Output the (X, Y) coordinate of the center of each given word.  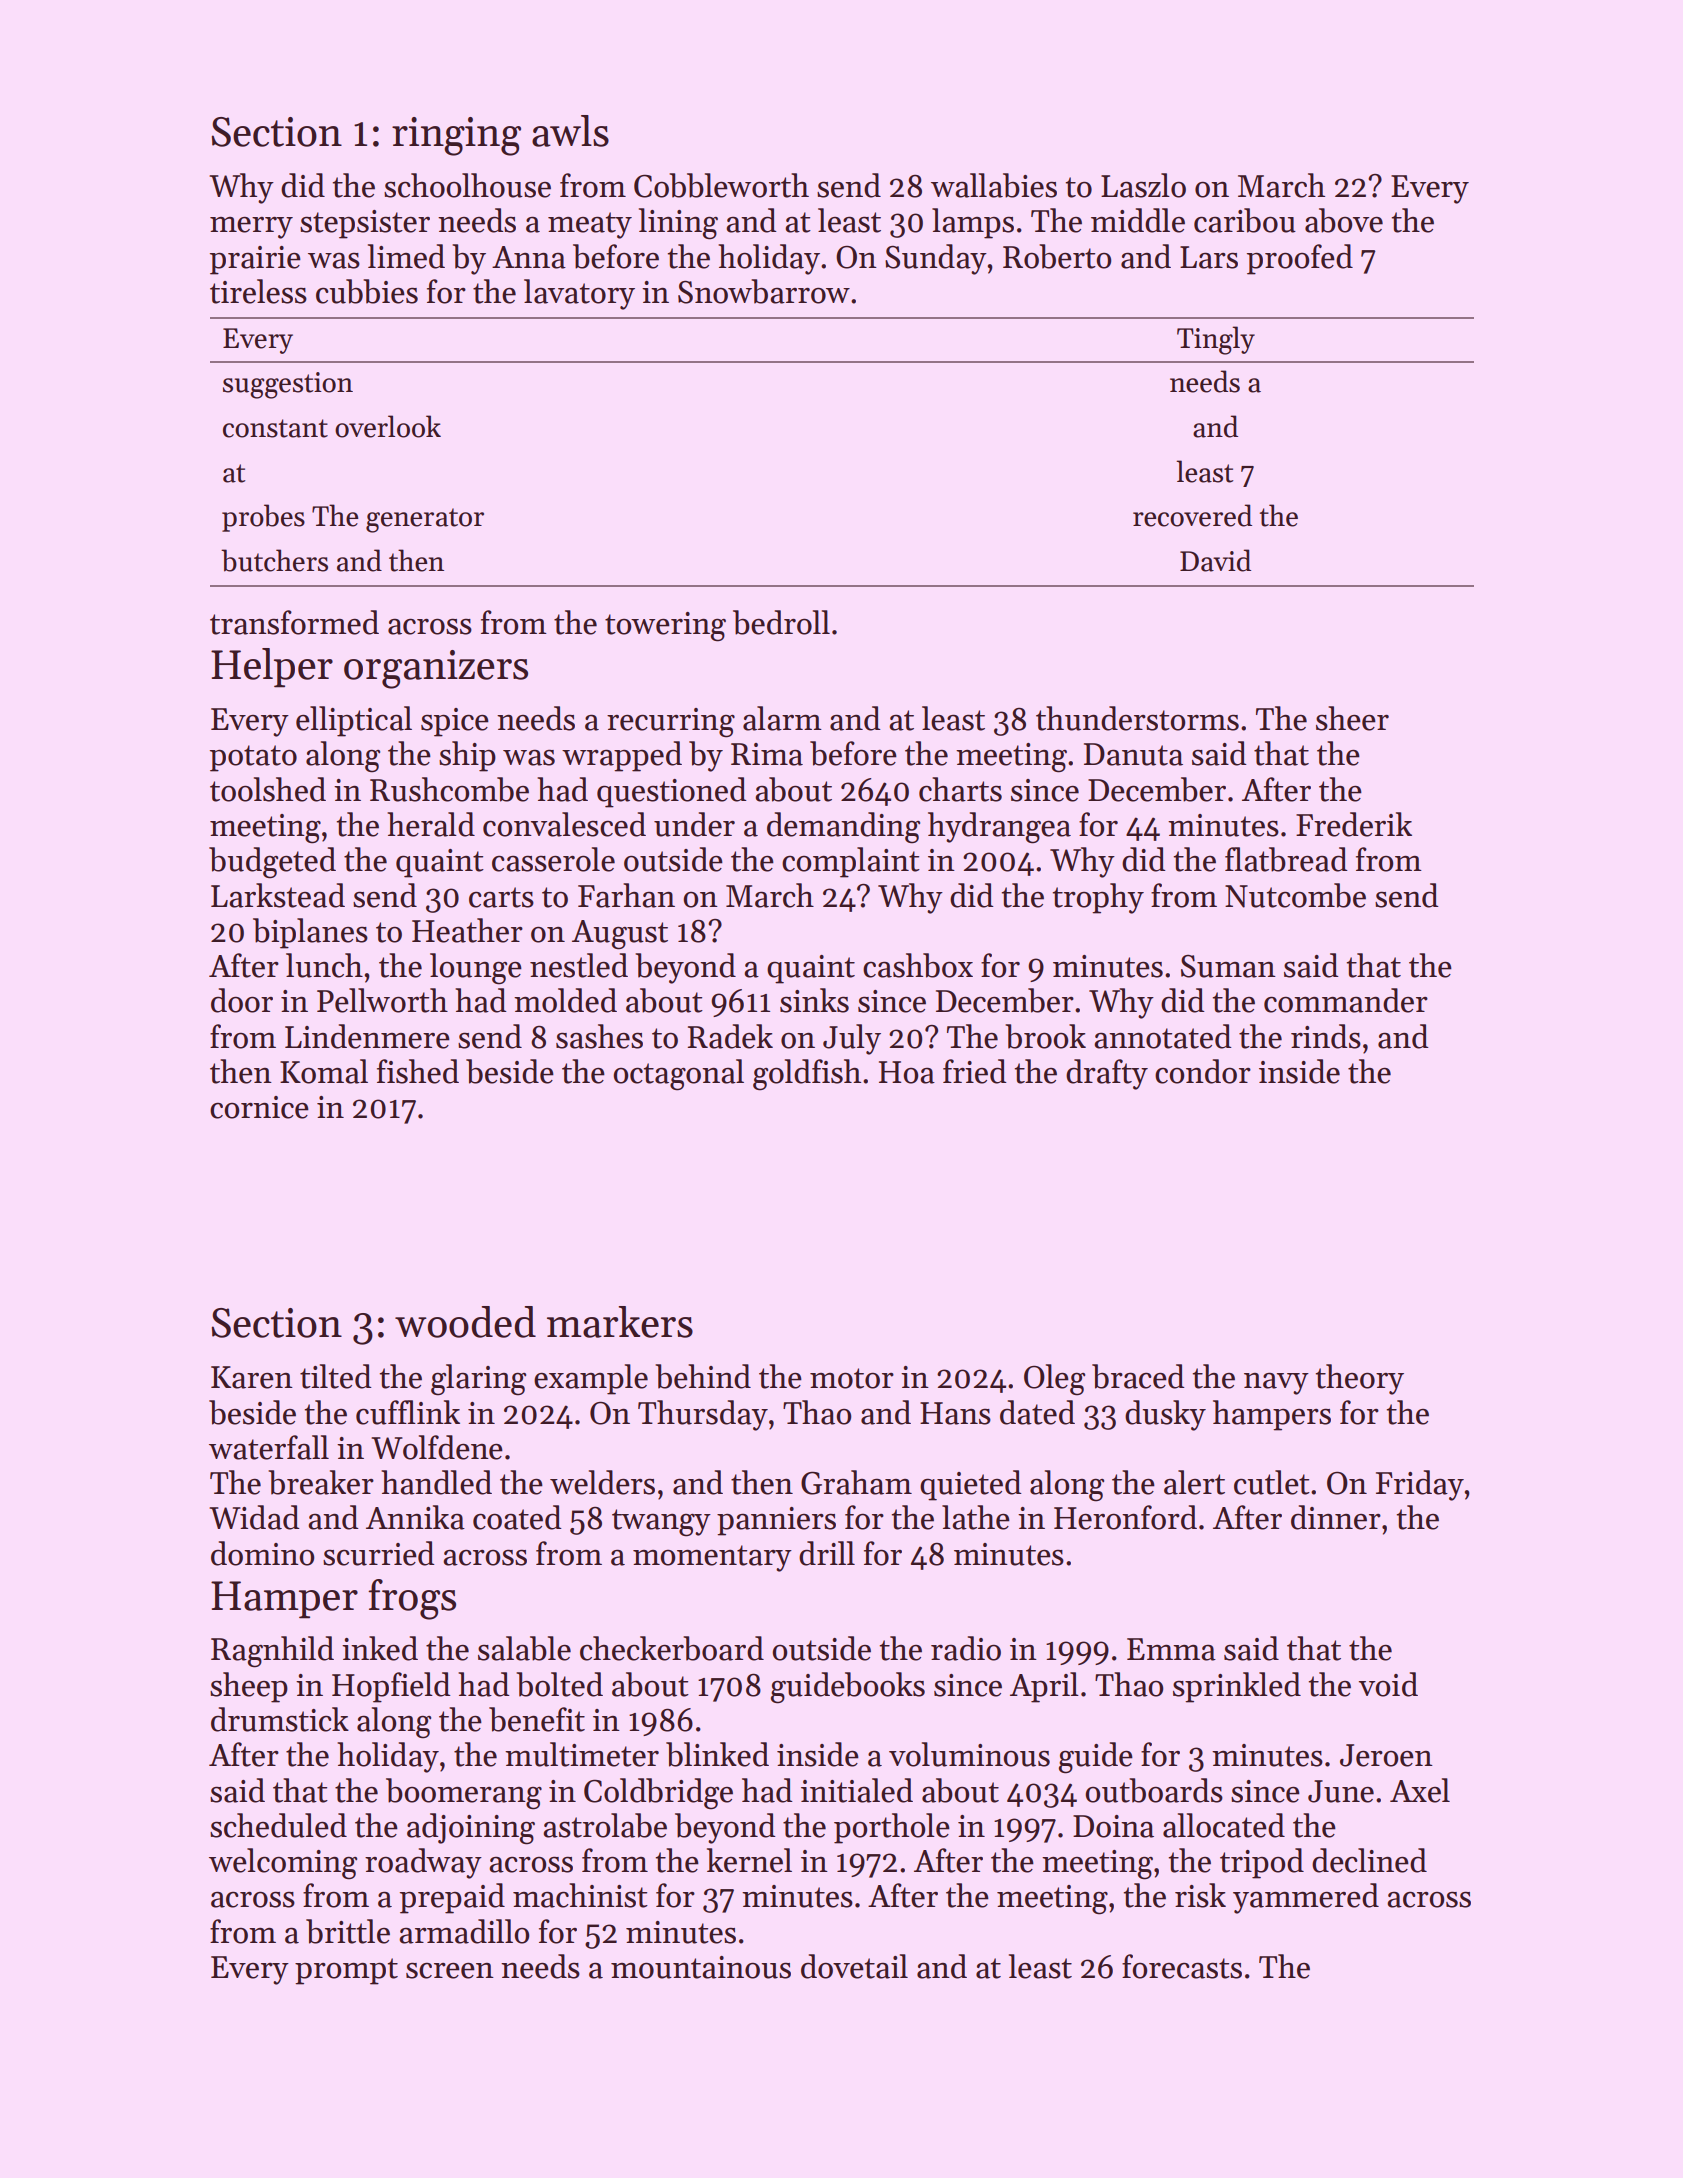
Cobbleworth (721, 185)
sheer (1352, 718)
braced (1138, 1376)
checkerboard (672, 1648)
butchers (274, 560)
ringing (456, 136)
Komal (324, 1071)
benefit (537, 1719)
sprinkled (1237, 1687)
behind (703, 1376)
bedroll (781, 622)
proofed (1300, 259)
